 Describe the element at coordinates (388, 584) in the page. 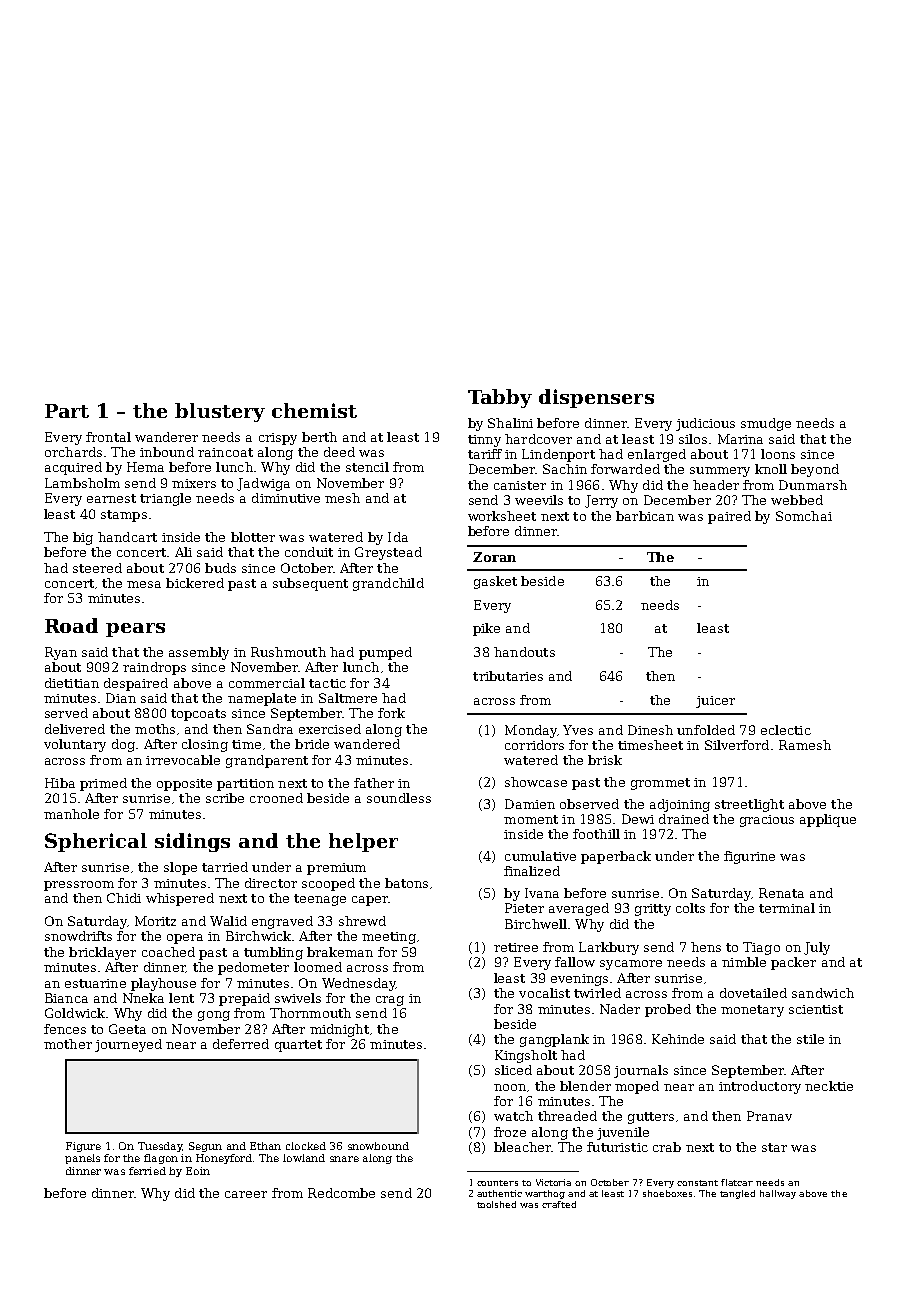

I see `grandchild` at that location.
